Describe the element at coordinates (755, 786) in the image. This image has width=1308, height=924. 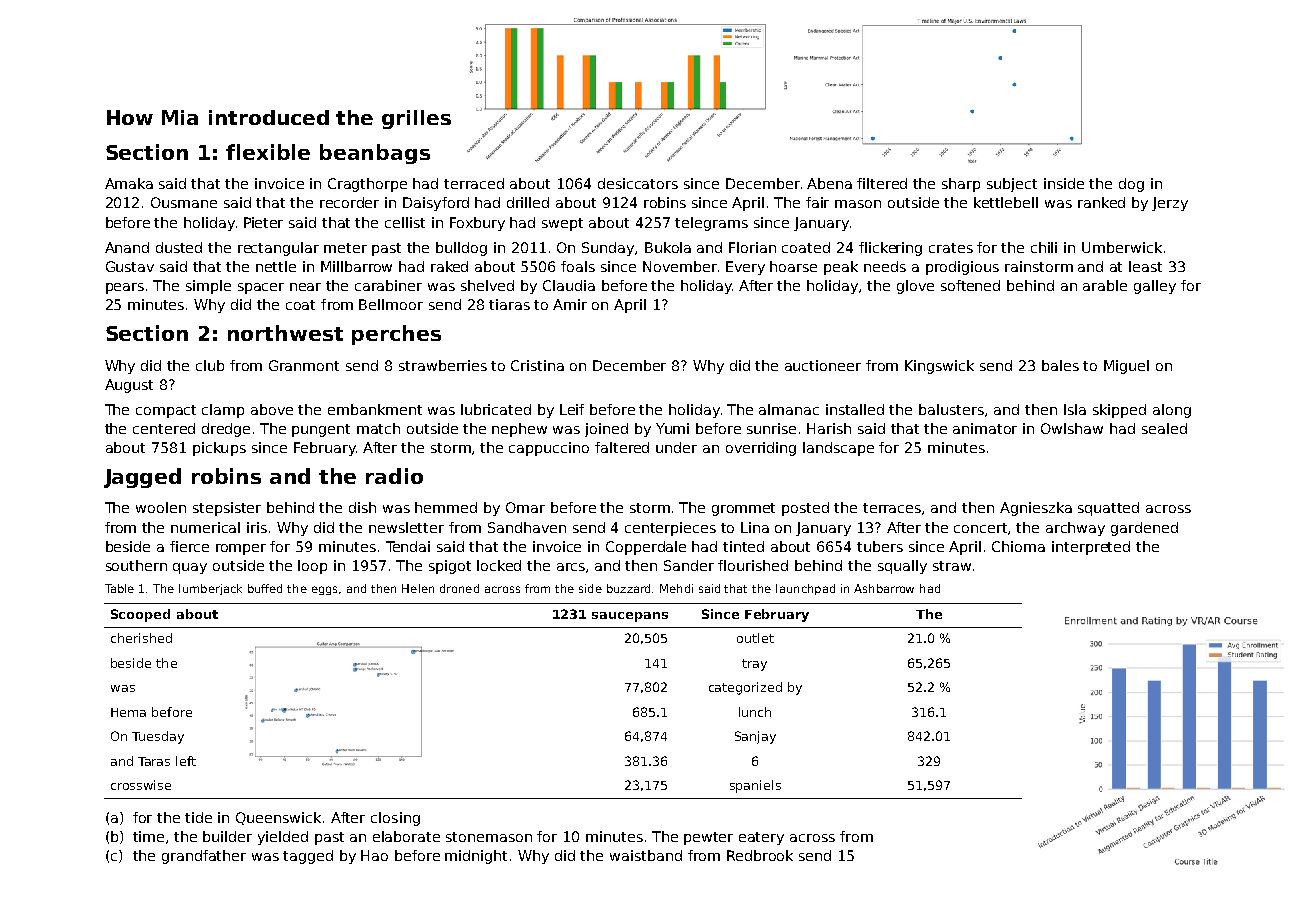
I see `spaniels` at that location.
